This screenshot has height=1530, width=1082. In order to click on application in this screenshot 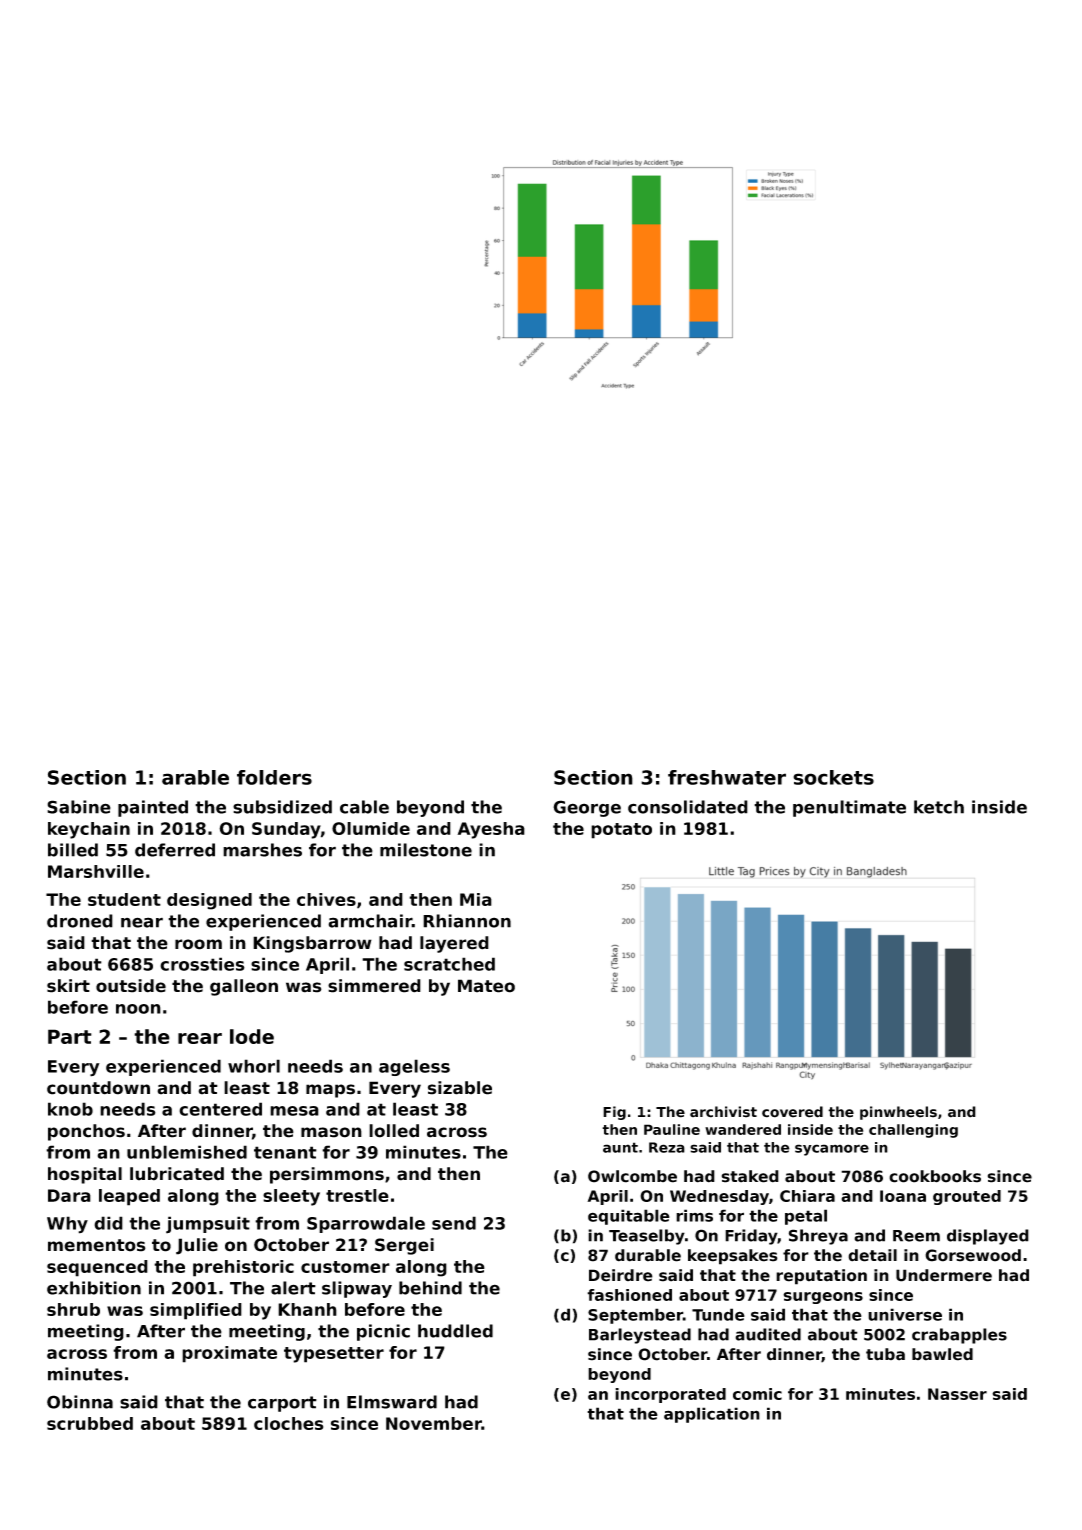, I will do `click(712, 1415)`.
